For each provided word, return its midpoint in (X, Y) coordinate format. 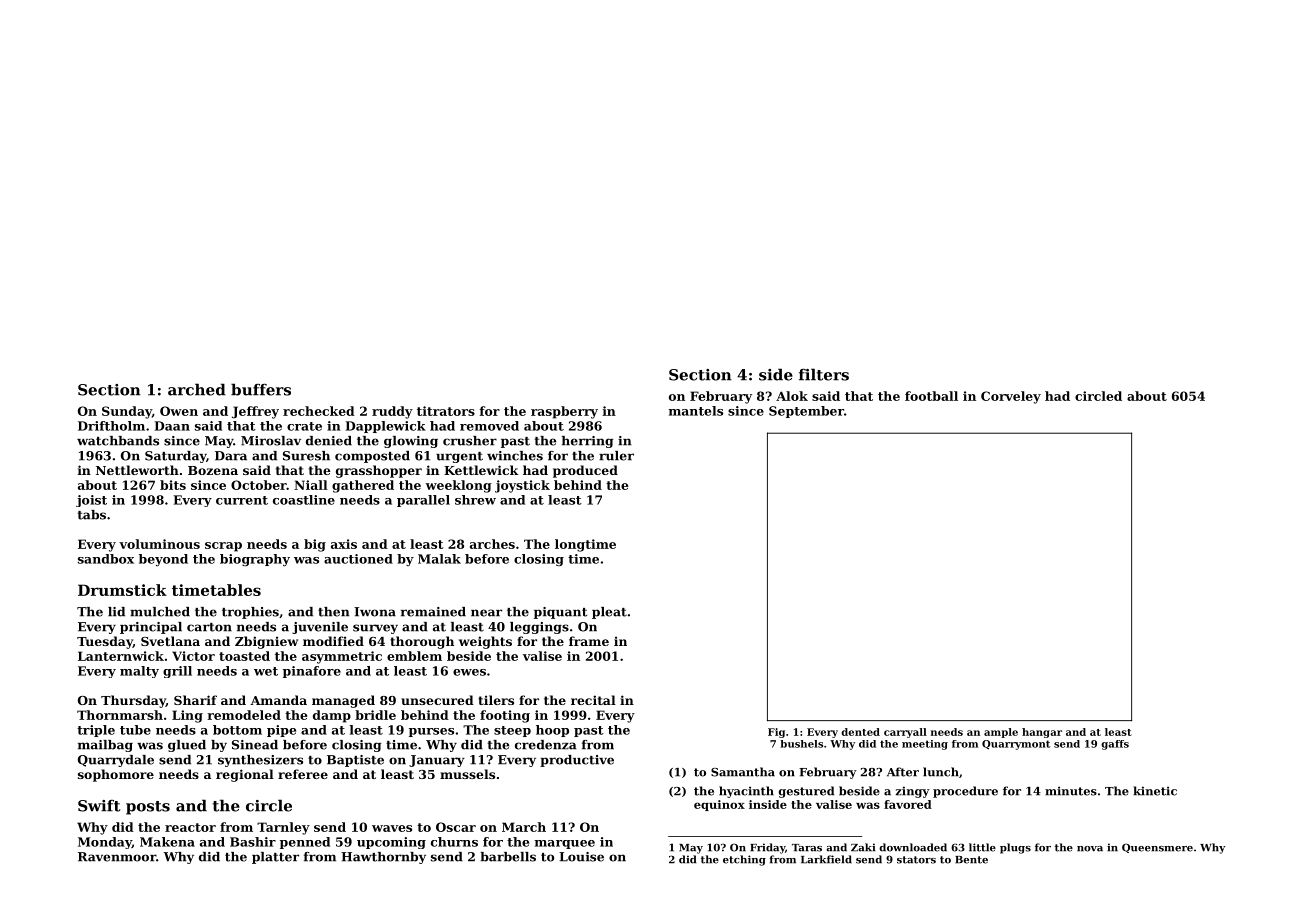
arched (197, 389)
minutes (1071, 791)
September (806, 412)
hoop (552, 731)
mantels (696, 411)
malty (139, 672)
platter (275, 858)
